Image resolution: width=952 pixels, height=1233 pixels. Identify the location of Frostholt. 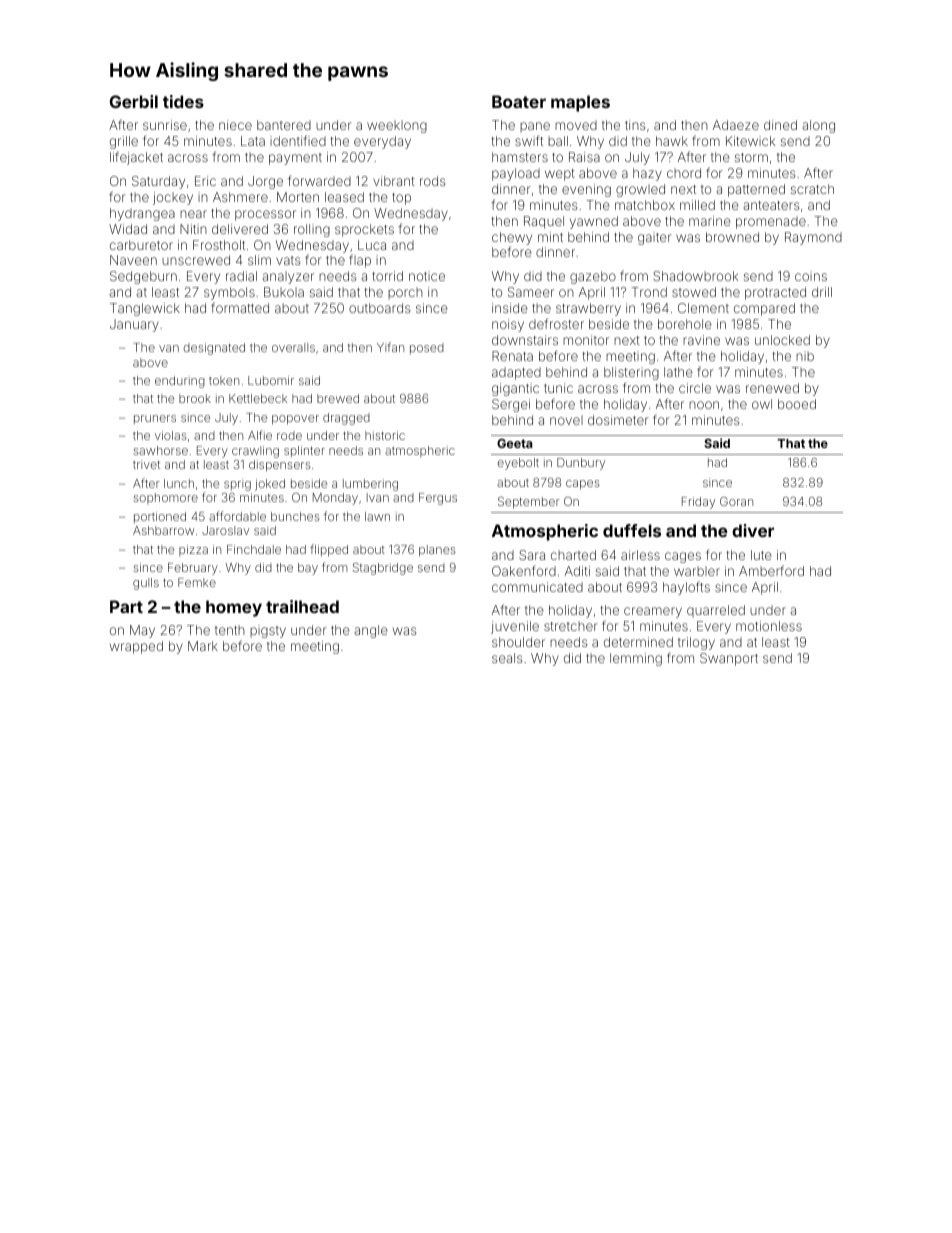
(219, 245).
